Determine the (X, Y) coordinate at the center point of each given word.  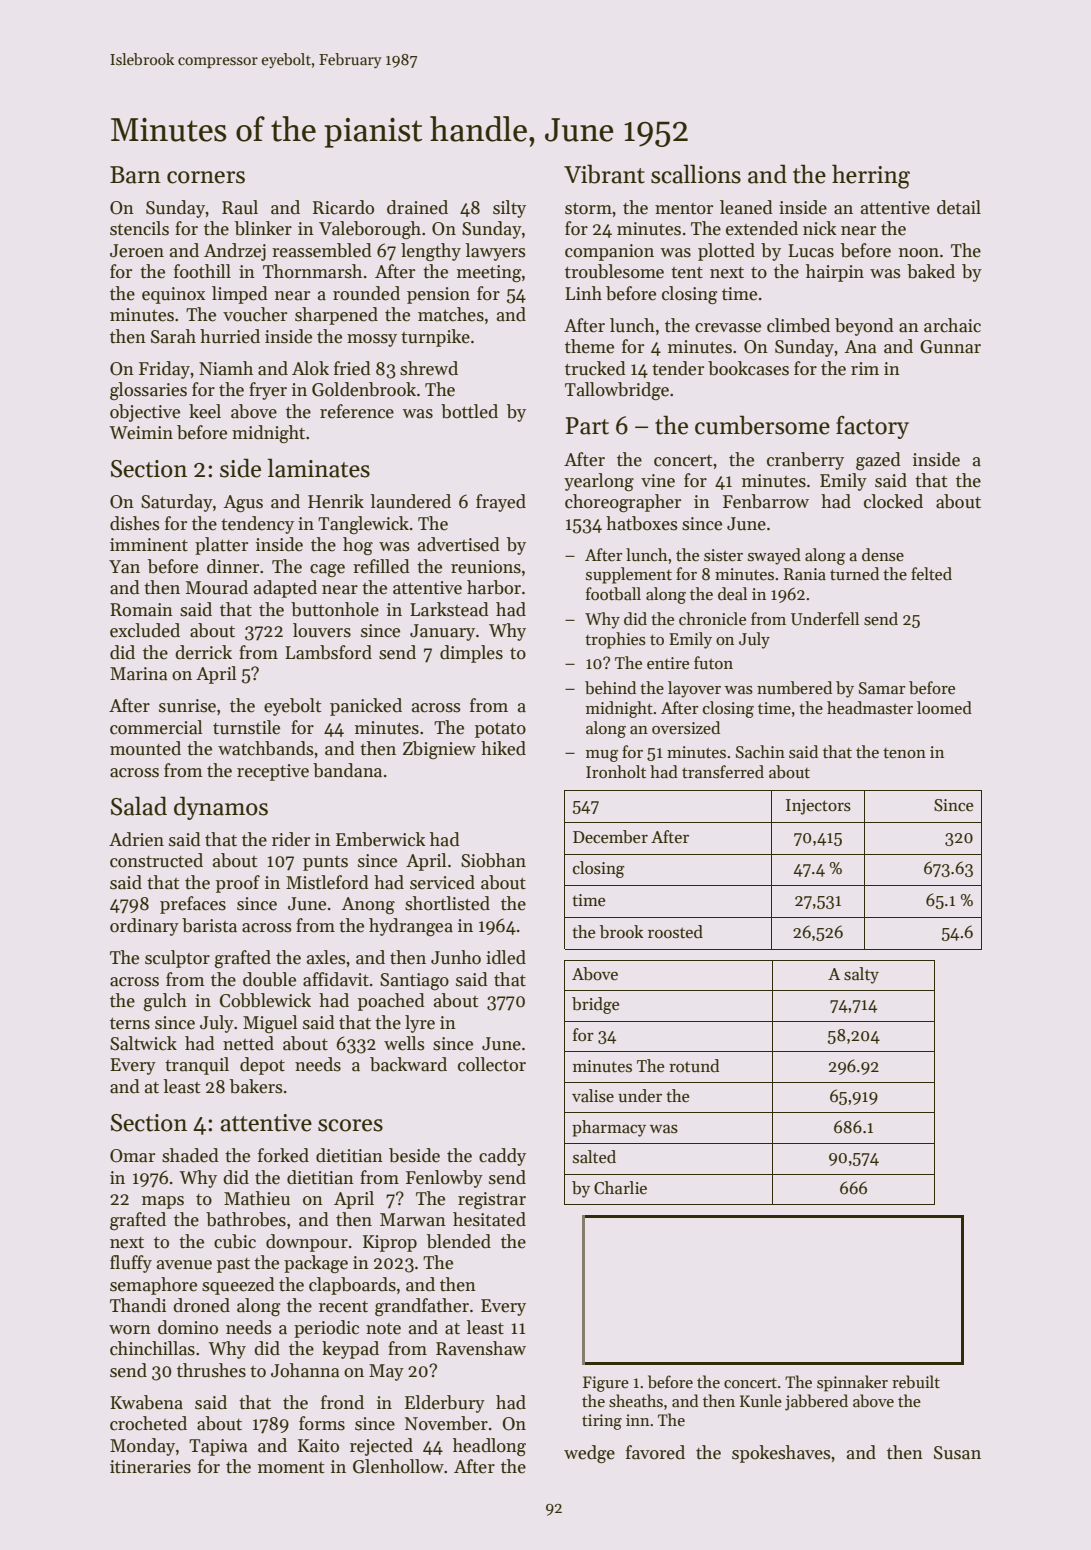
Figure (606, 1384)
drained (417, 207)
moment (291, 1468)
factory (872, 427)
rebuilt (916, 1381)
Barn (135, 175)
